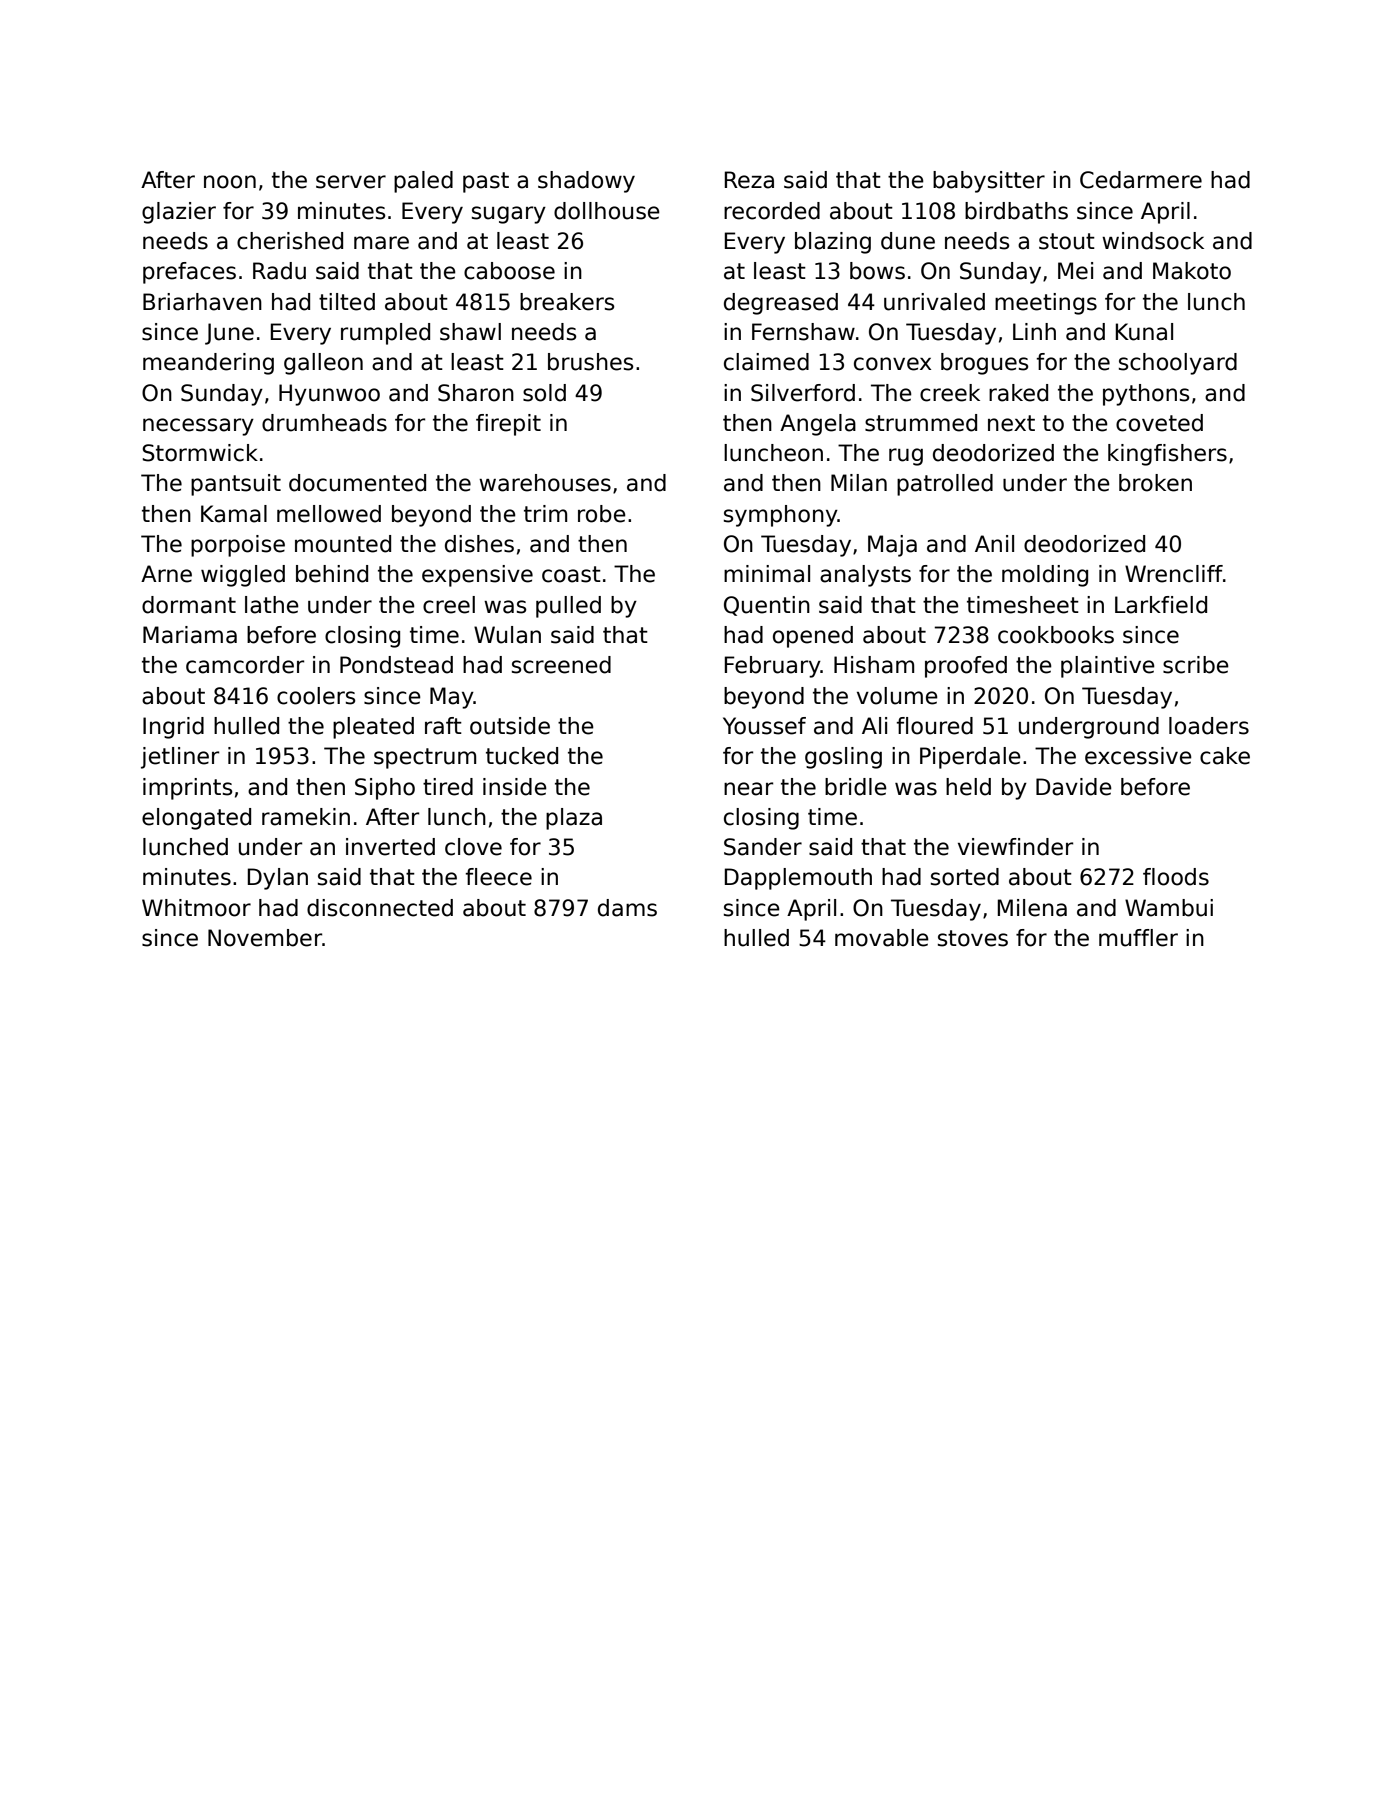 The image size is (1398, 1810). I want to click on scribe, so click(1196, 665).
